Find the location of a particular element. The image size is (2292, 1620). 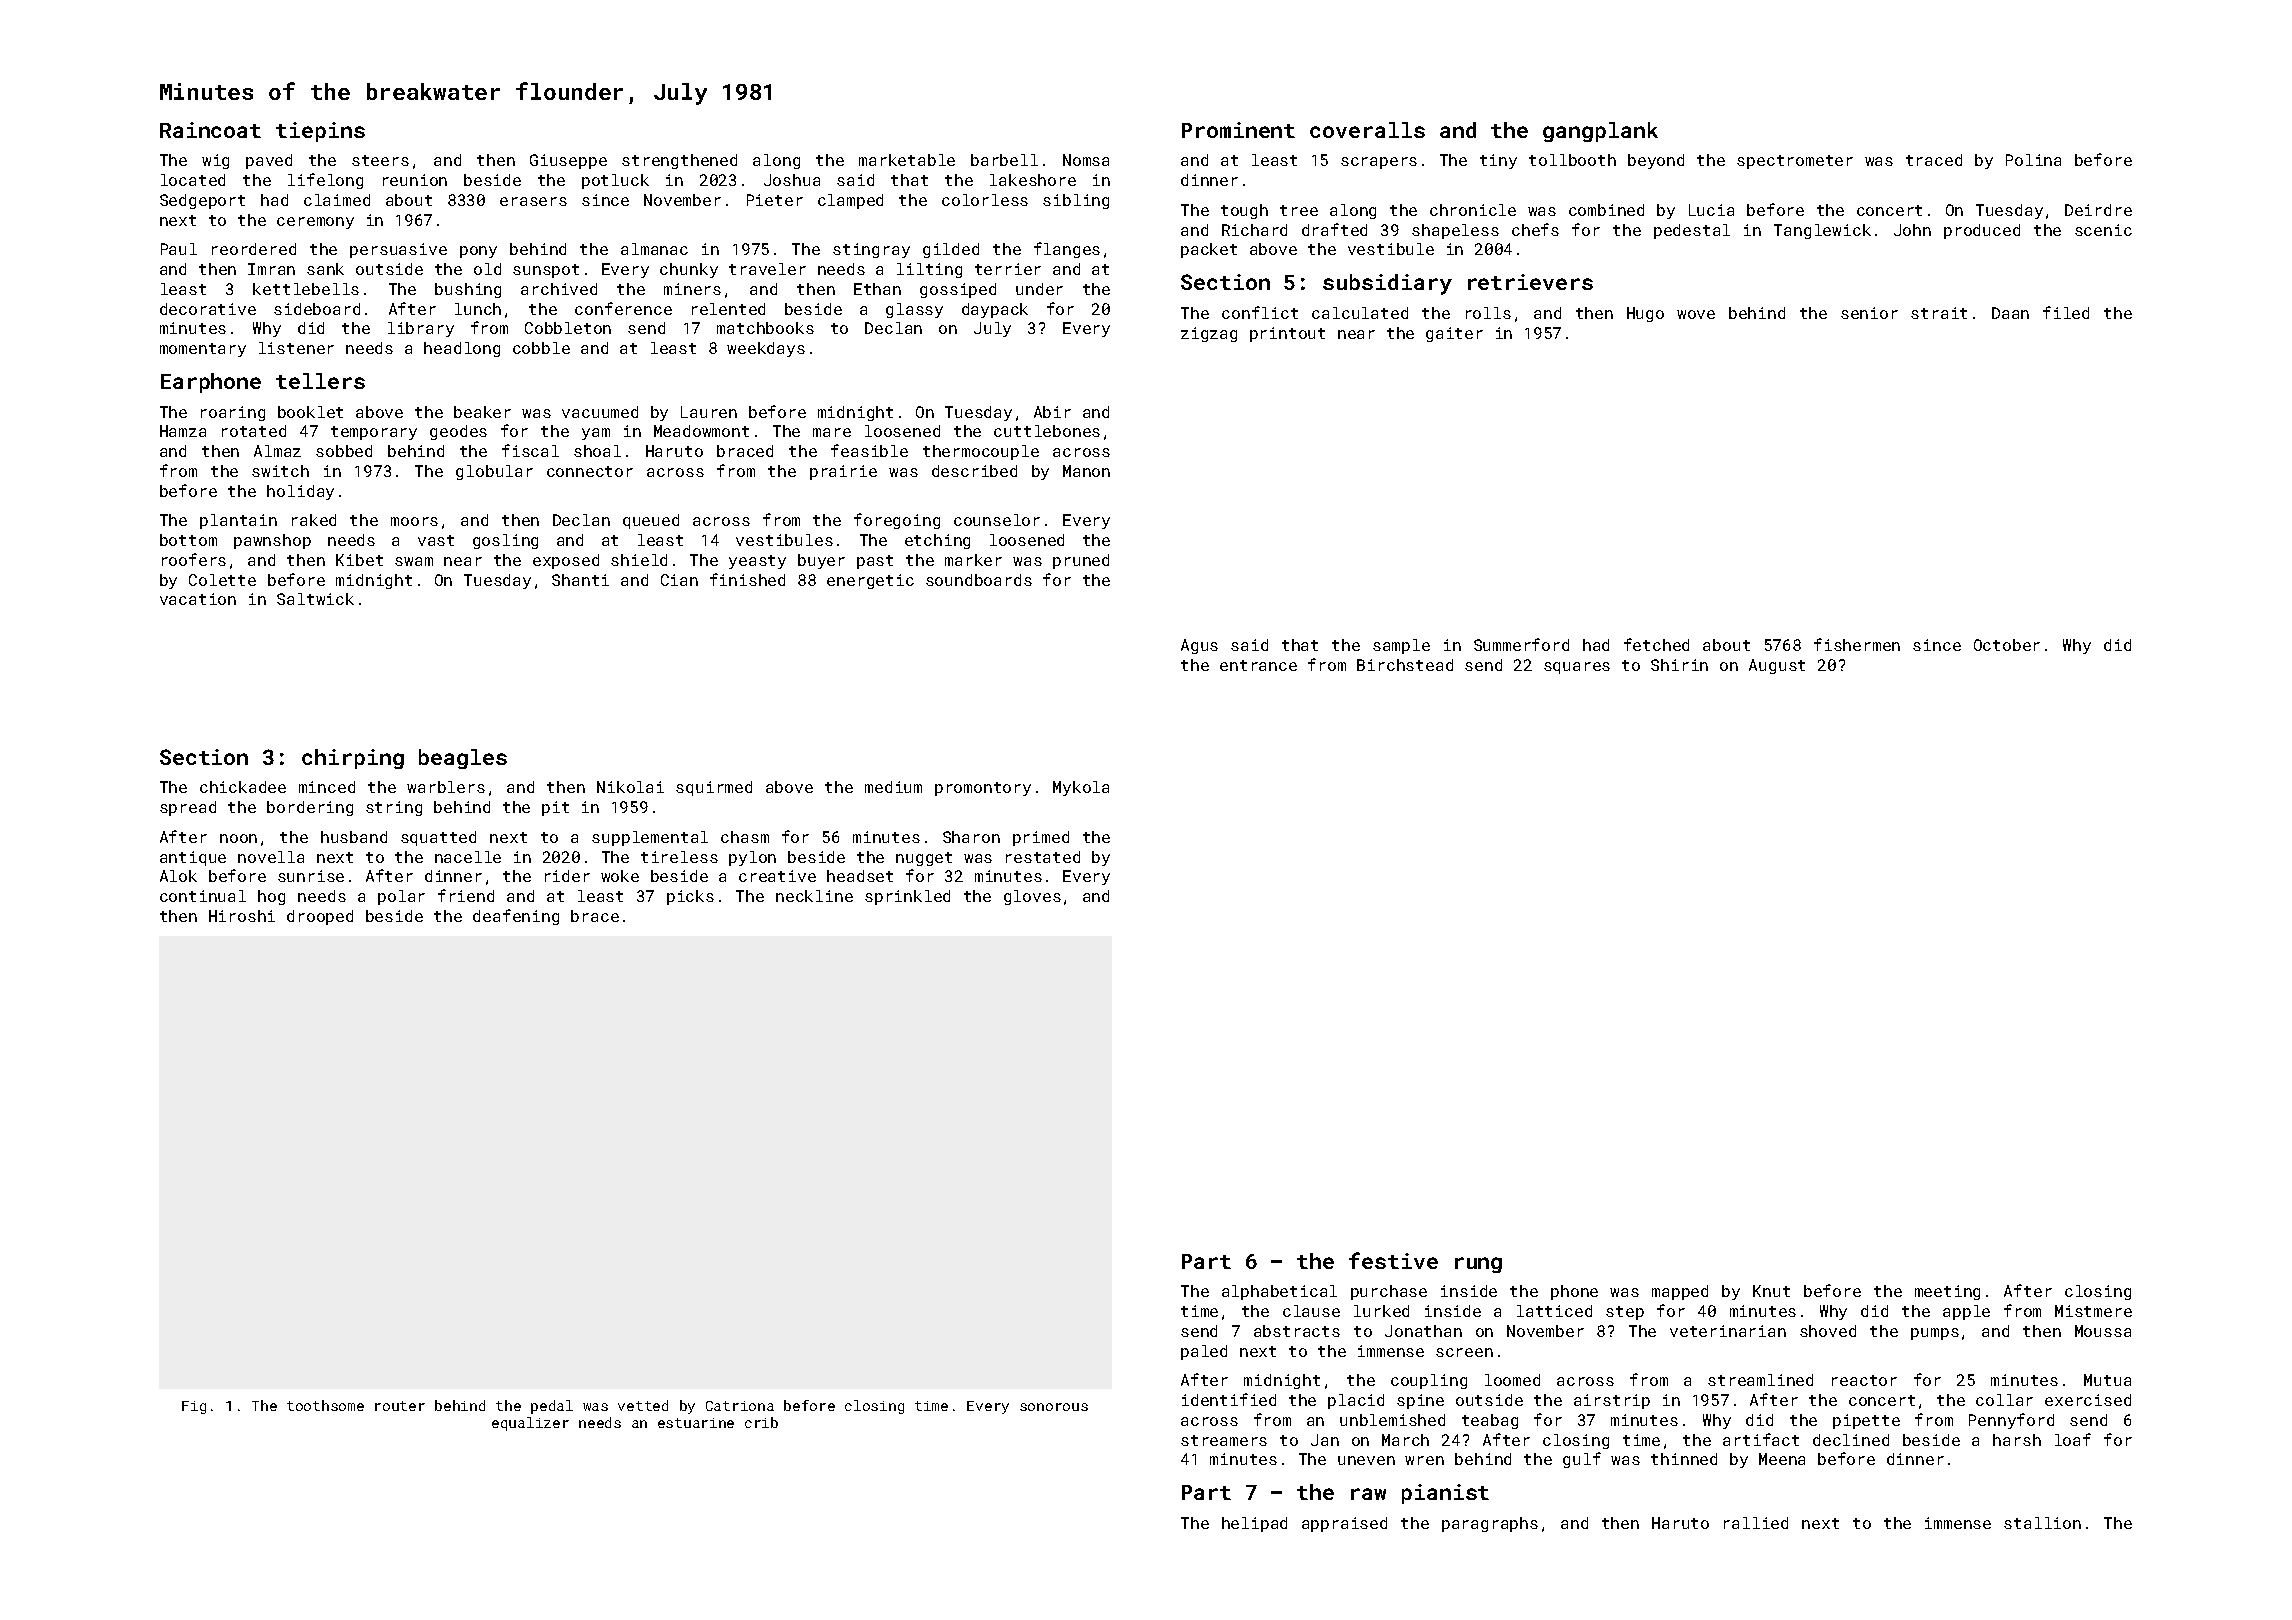

deafening is located at coordinates (516, 917).
